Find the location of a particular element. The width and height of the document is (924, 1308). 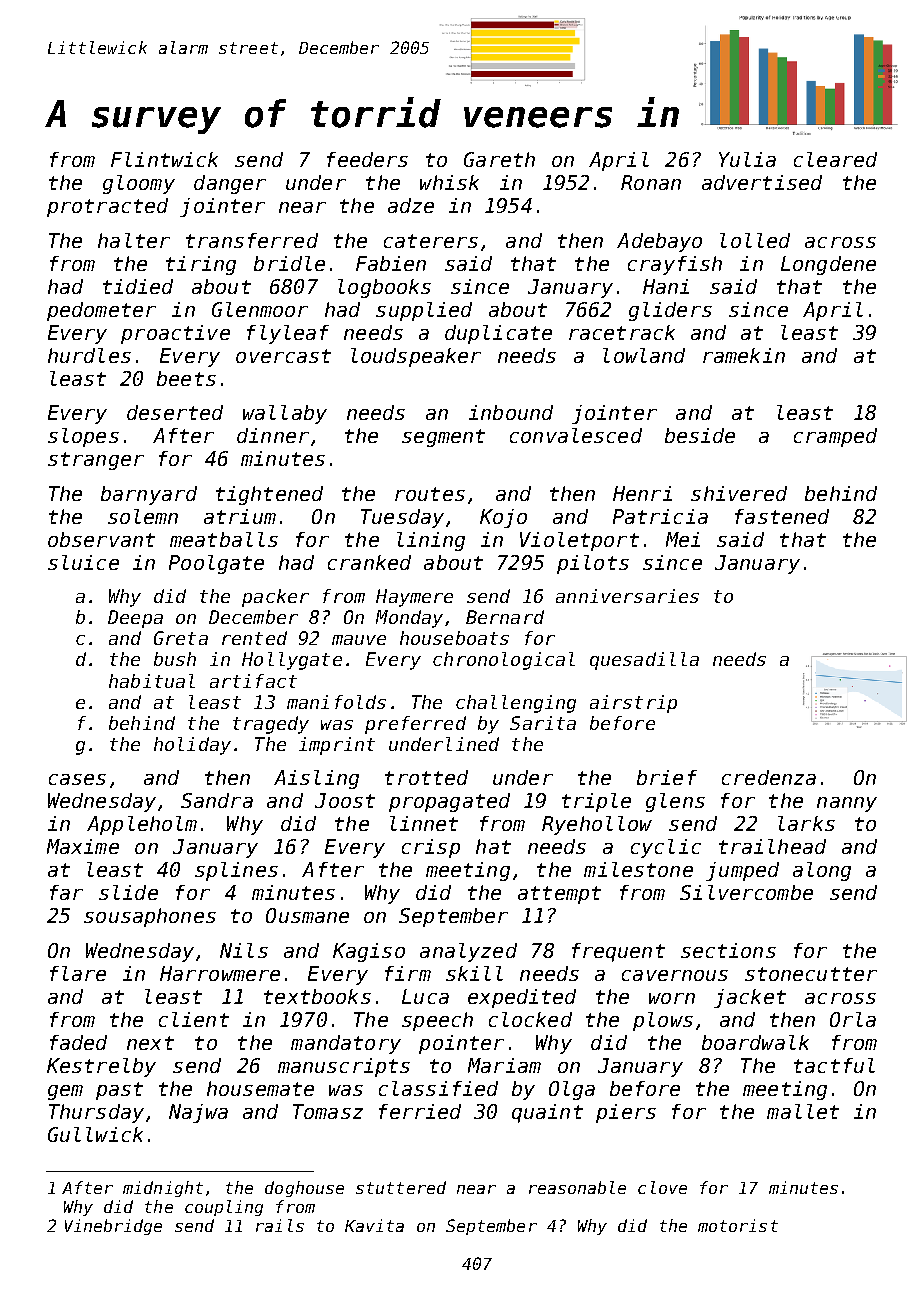

tiring is located at coordinates (201, 265).
